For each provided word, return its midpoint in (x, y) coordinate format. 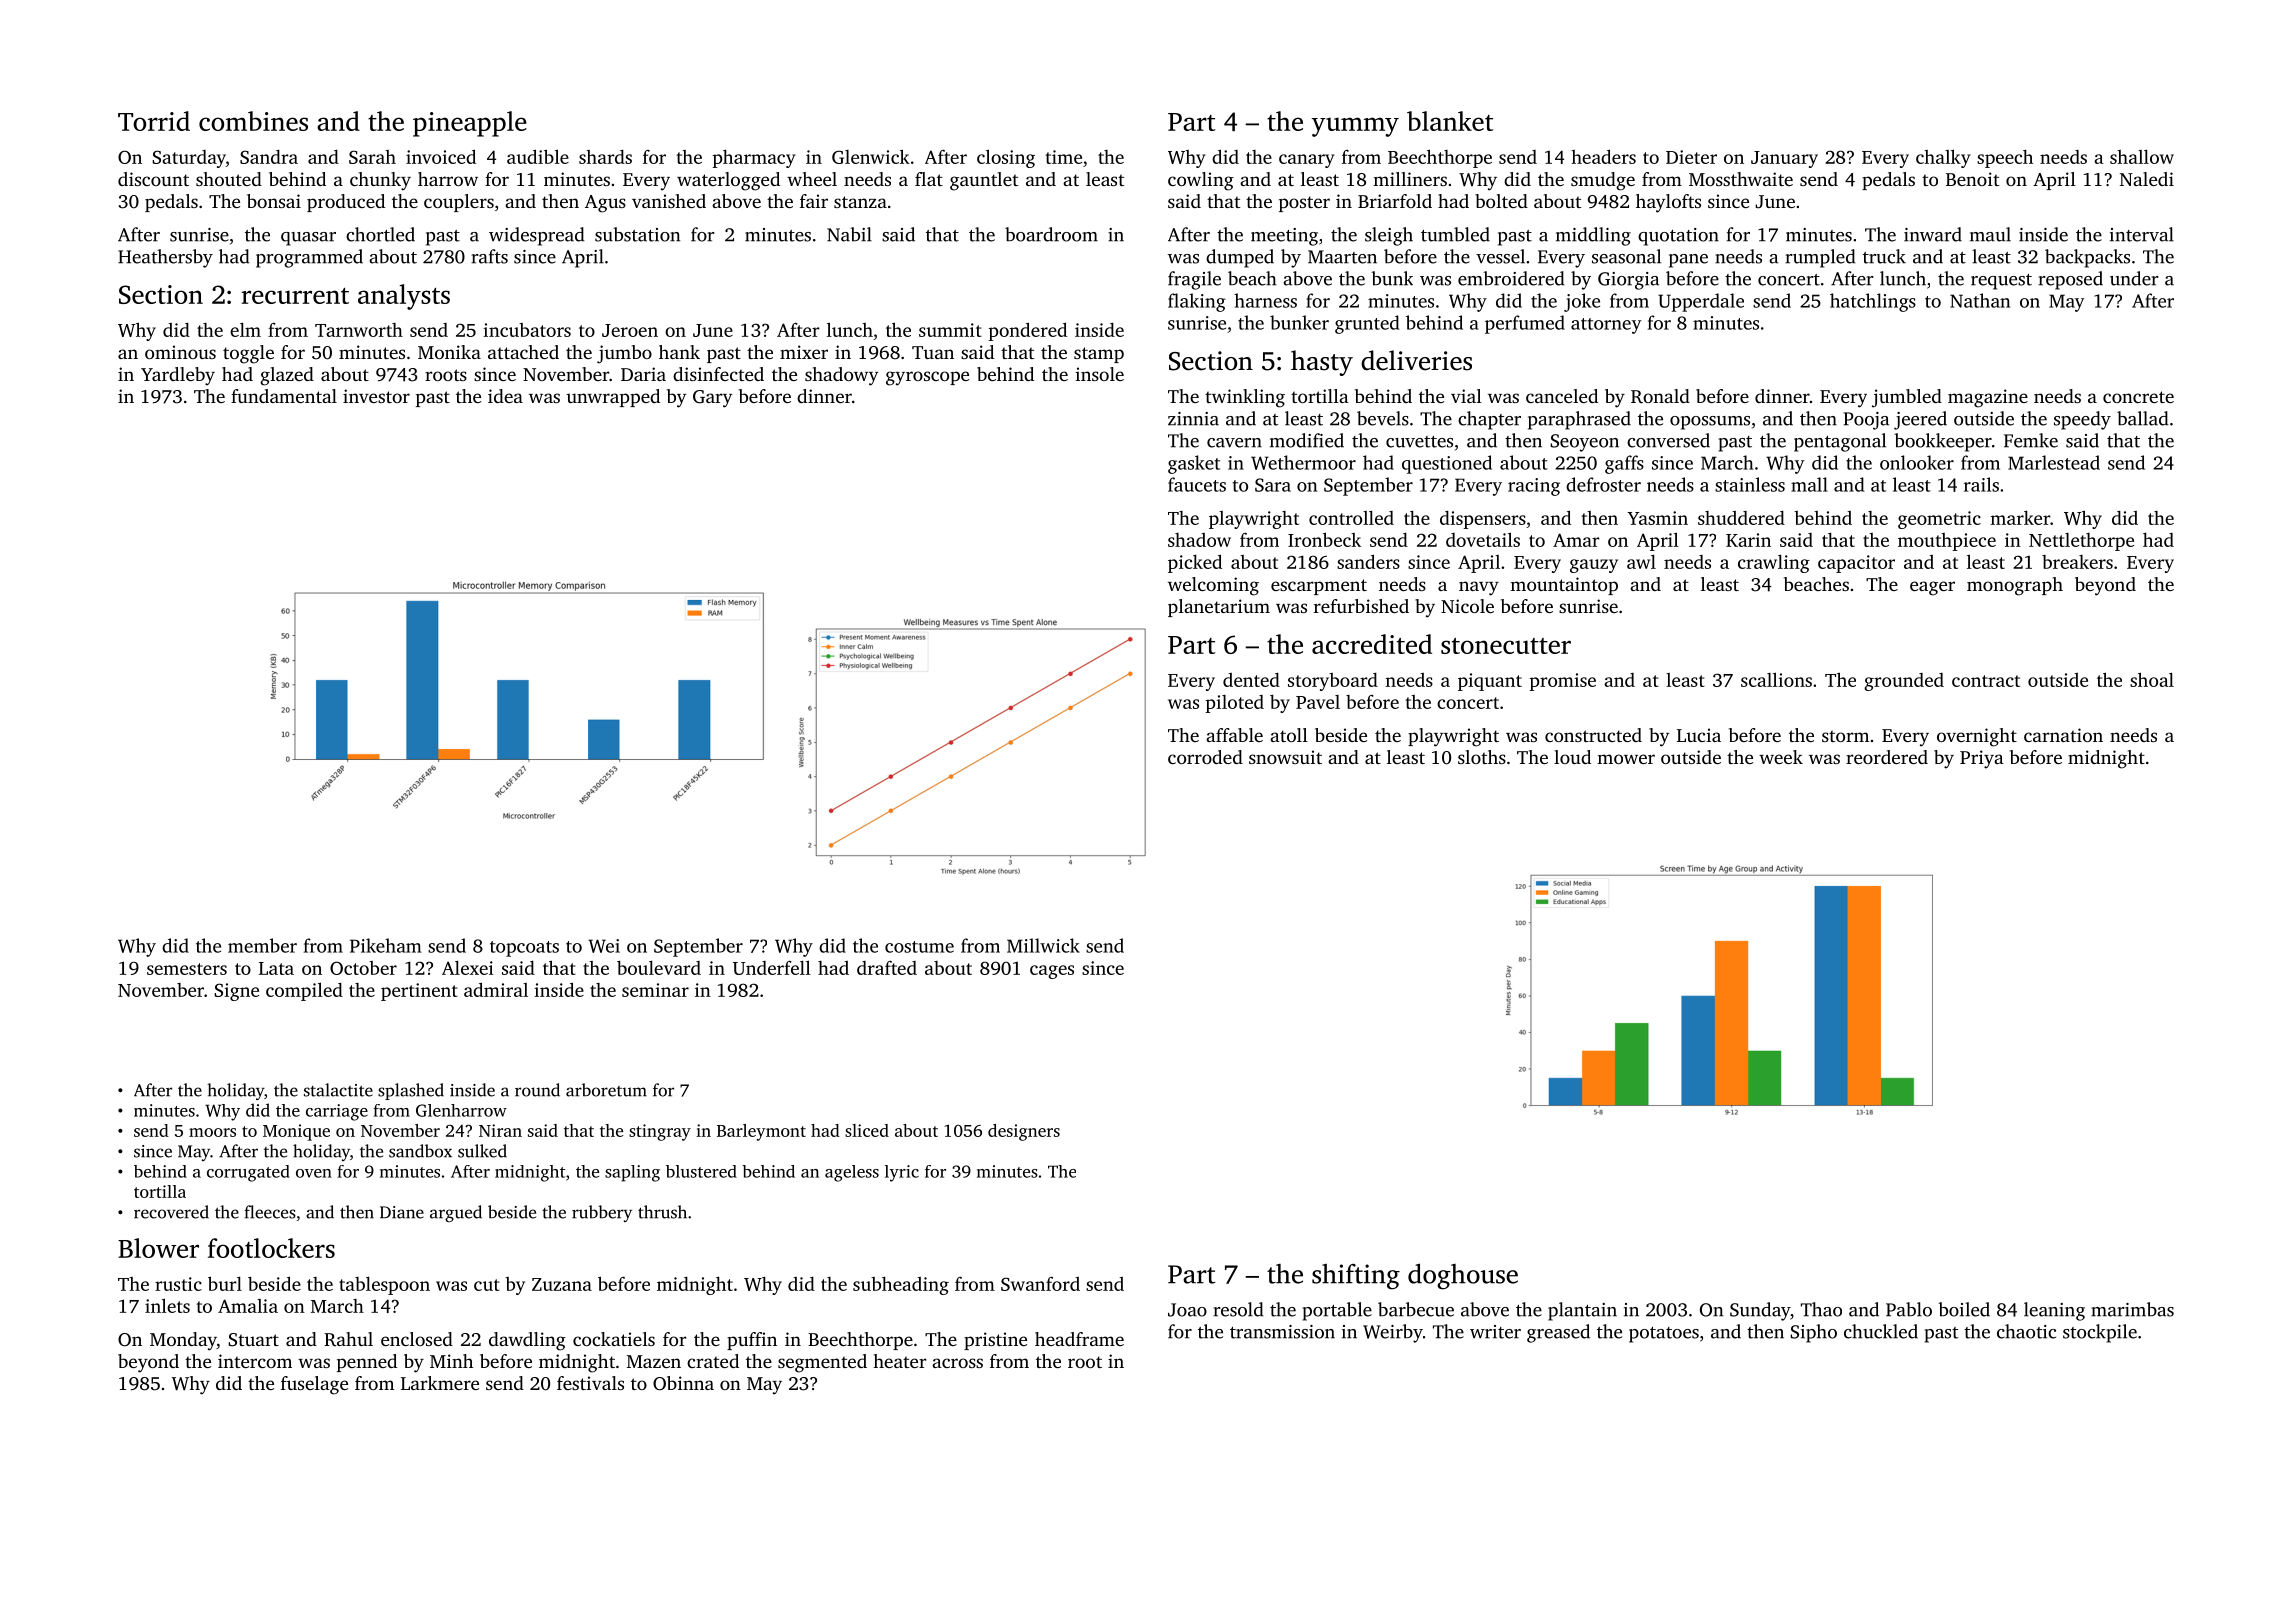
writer (1495, 1332)
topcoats (524, 949)
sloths (1482, 757)
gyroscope (927, 378)
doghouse (1463, 1276)
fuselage (314, 1385)
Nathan (1980, 300)
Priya (1982, 759)
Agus (605, 204)
